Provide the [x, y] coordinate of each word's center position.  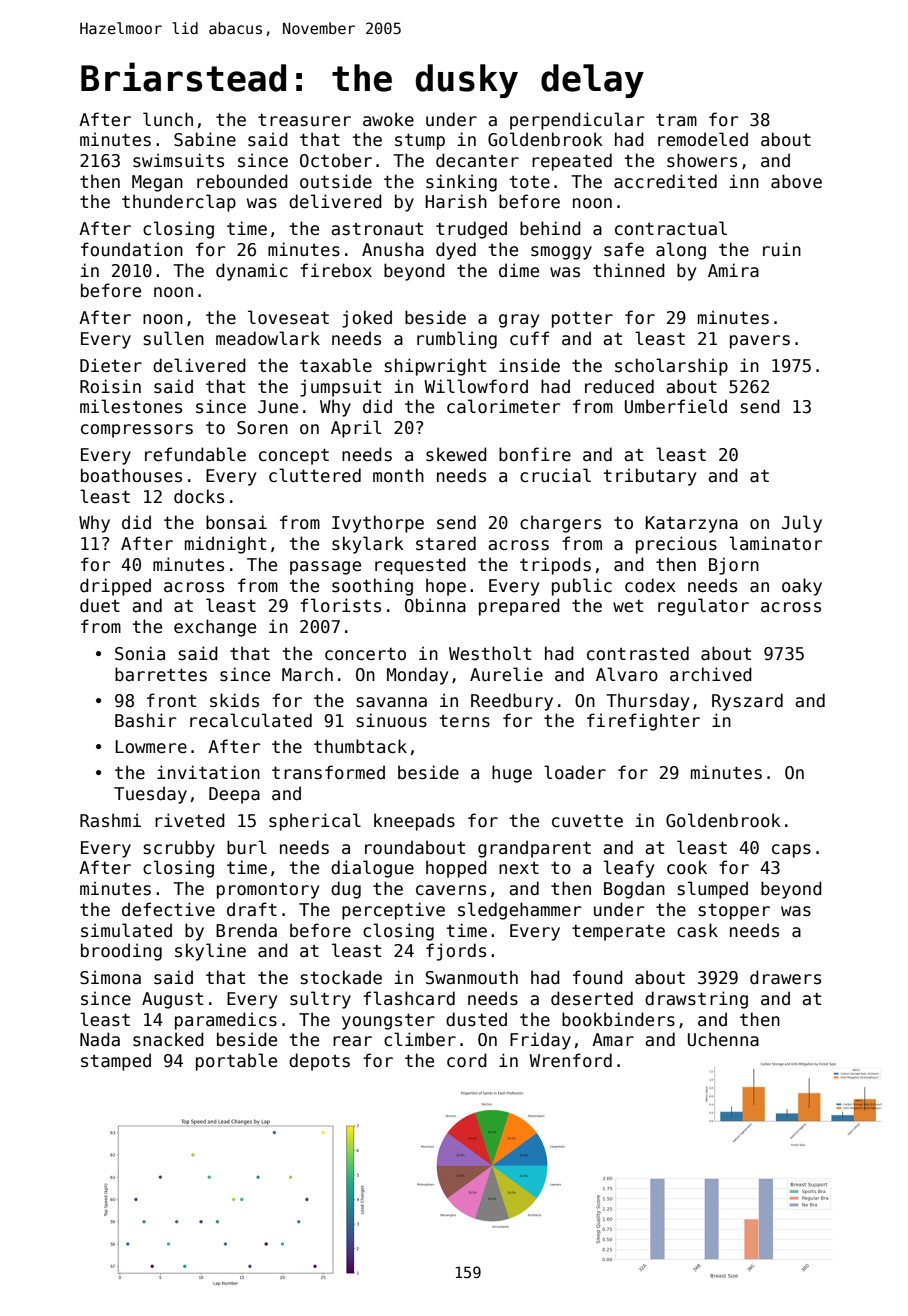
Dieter [111, 365]
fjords [456, 952]
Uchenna [723, 1039]
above [796, 181]
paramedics [226, 1021]
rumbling [457, 340]
